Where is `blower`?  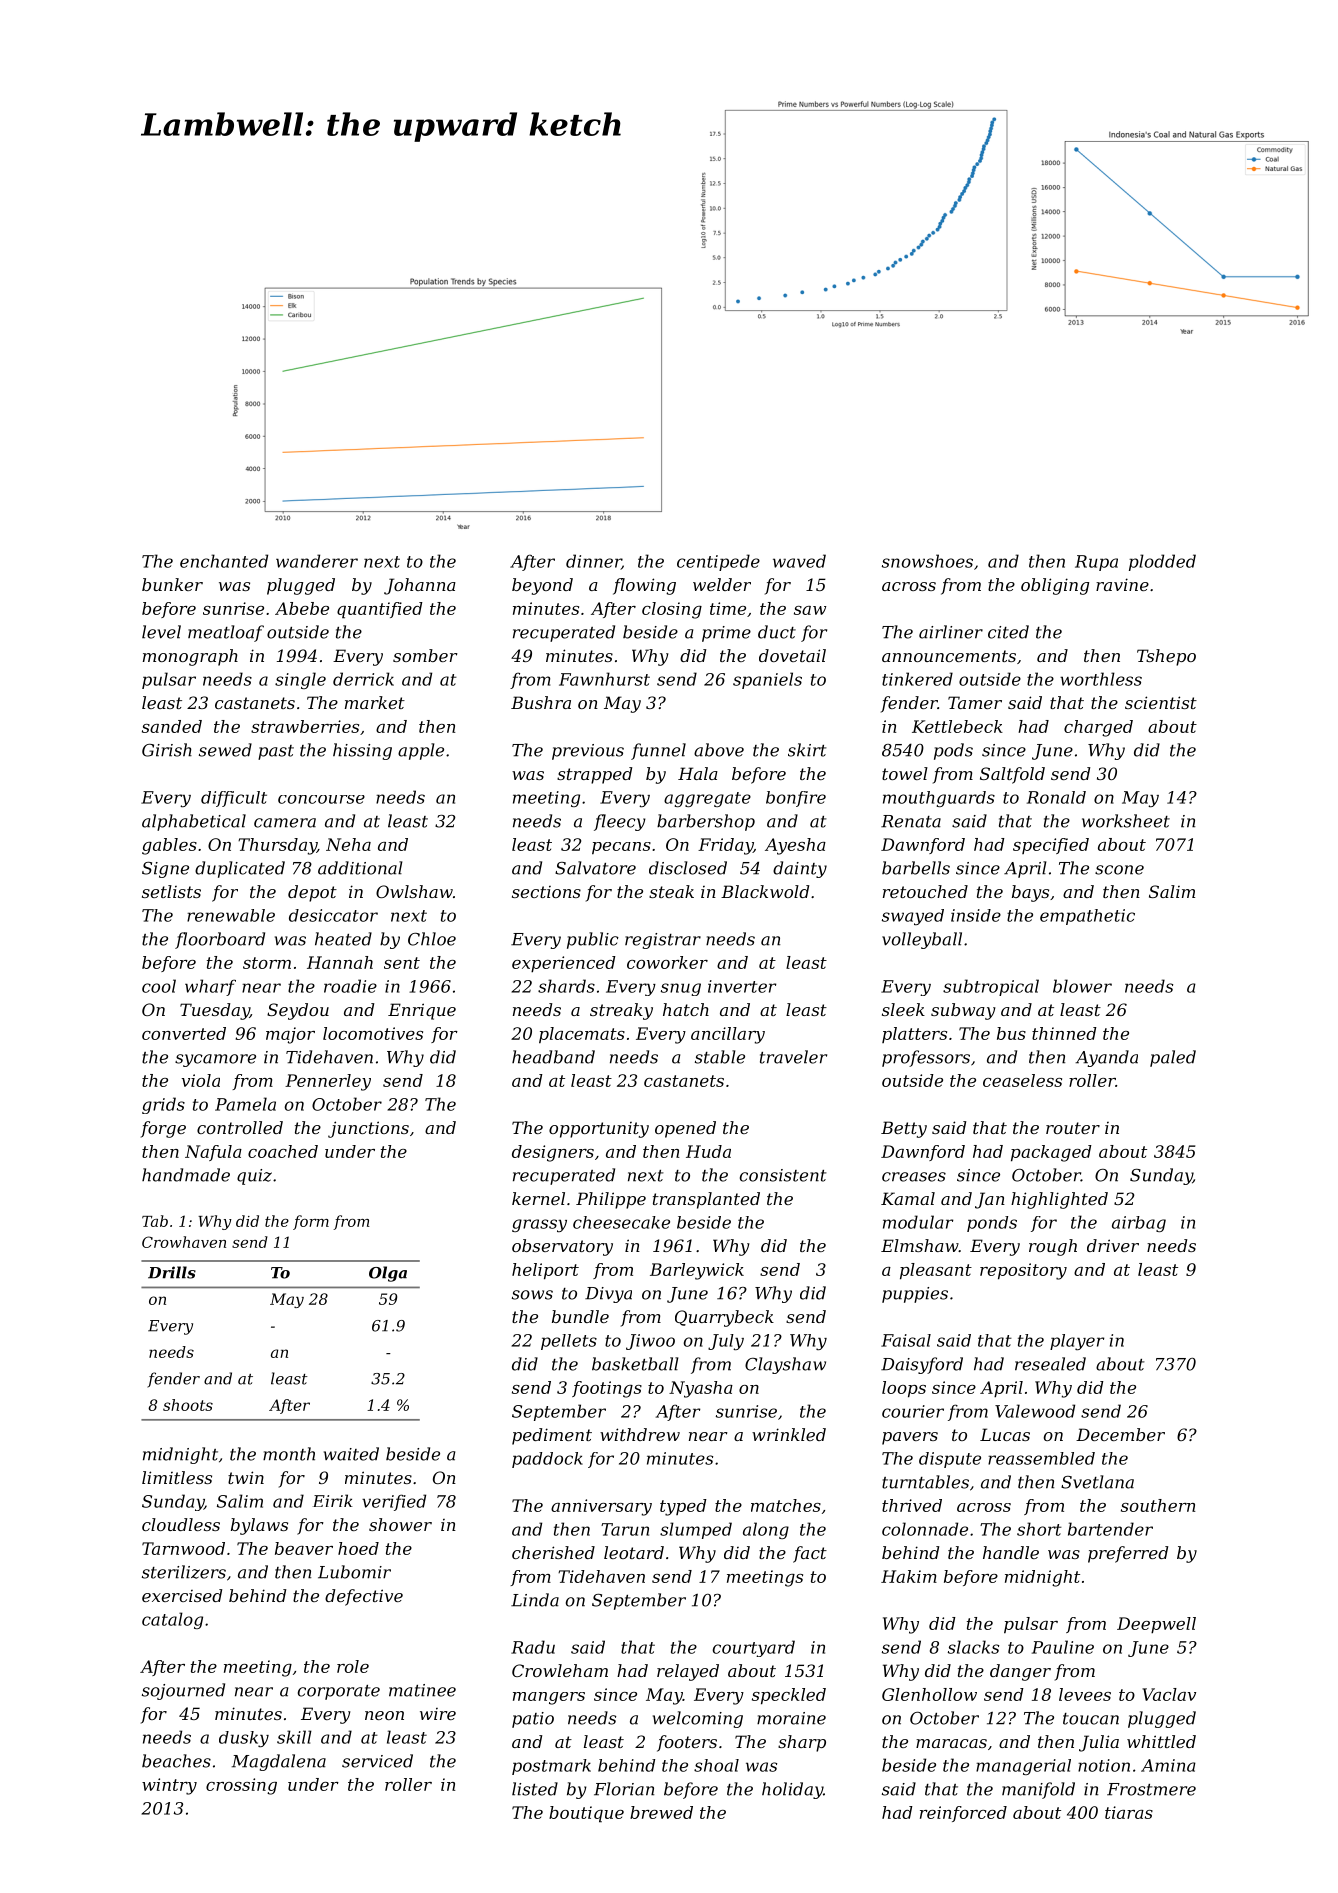
blower is located at coordinates (1082, 986).
